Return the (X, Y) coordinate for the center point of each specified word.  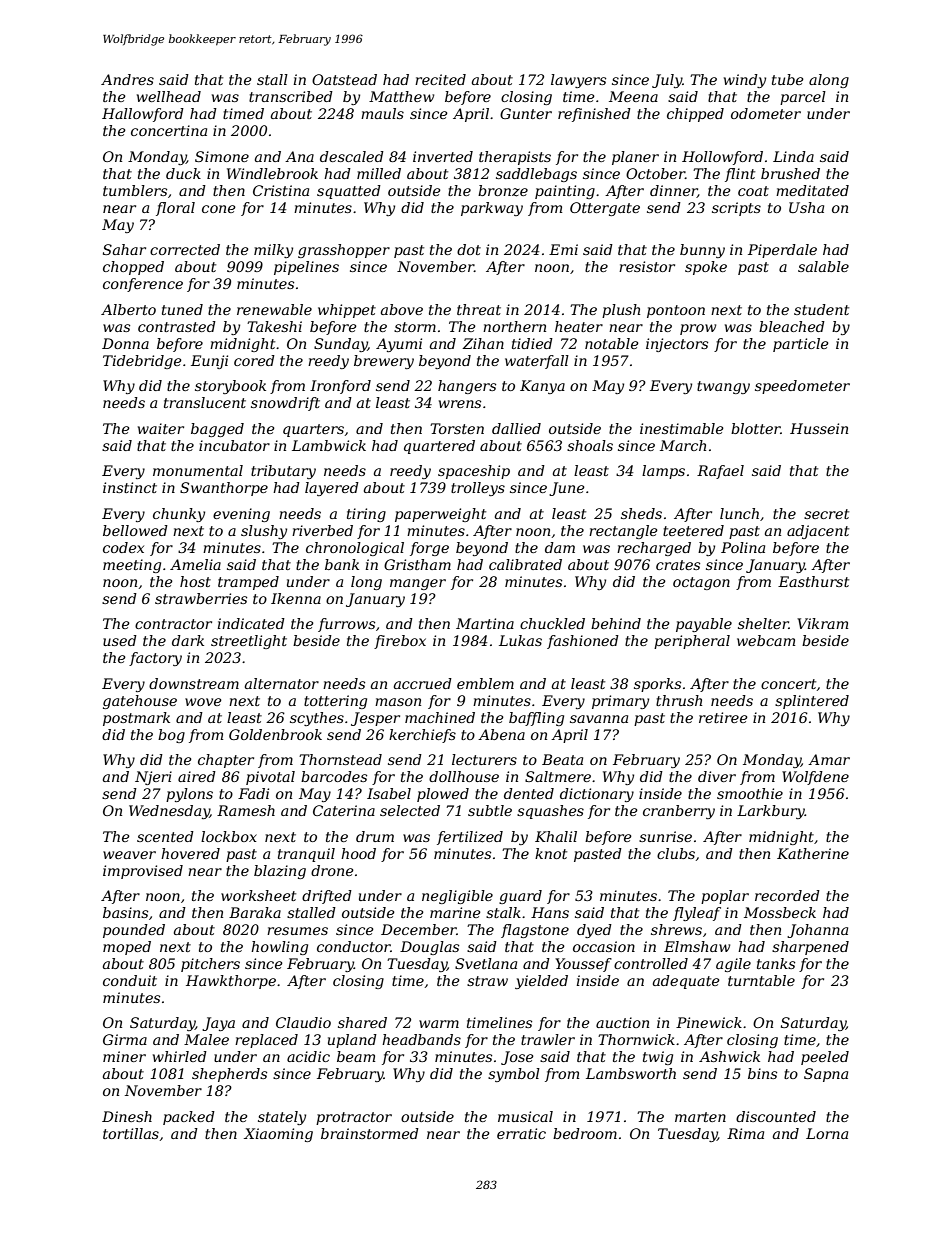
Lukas (520, 640)
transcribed (291, 96)
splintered (812, 702)
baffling (536, 719)
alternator (282, 683)
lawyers (578, 81)
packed (189, 1118)
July (667, 81)
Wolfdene (815, 778)
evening (241, 515)
